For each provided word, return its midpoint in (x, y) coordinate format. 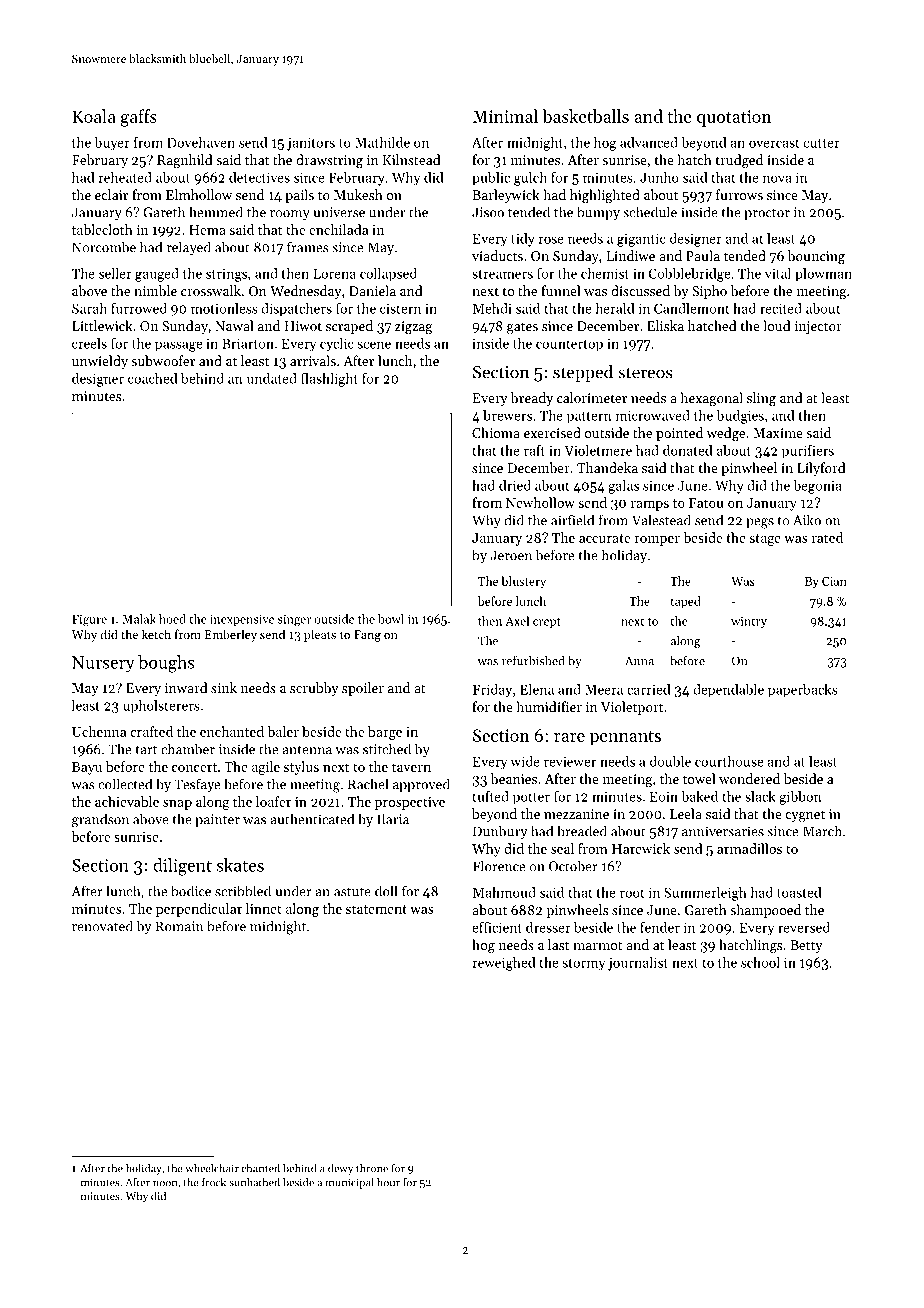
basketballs (585, 116)
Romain (179, 926)
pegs (760, 523)
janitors (311, 144)
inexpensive (242, 620)
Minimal (505, 116)
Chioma (496, 432)
